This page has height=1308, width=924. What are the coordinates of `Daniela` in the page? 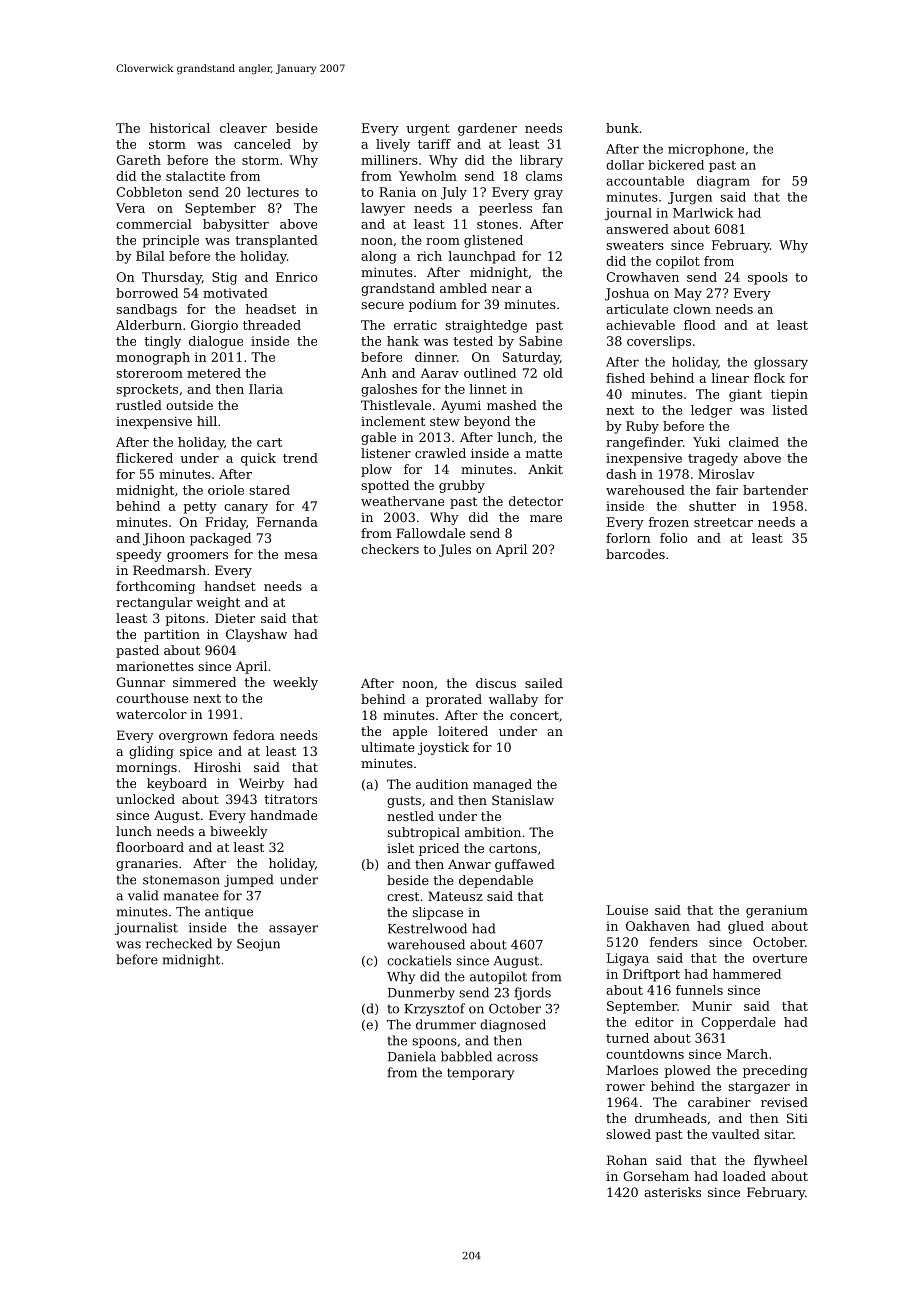 It's located at (412, 1056).
